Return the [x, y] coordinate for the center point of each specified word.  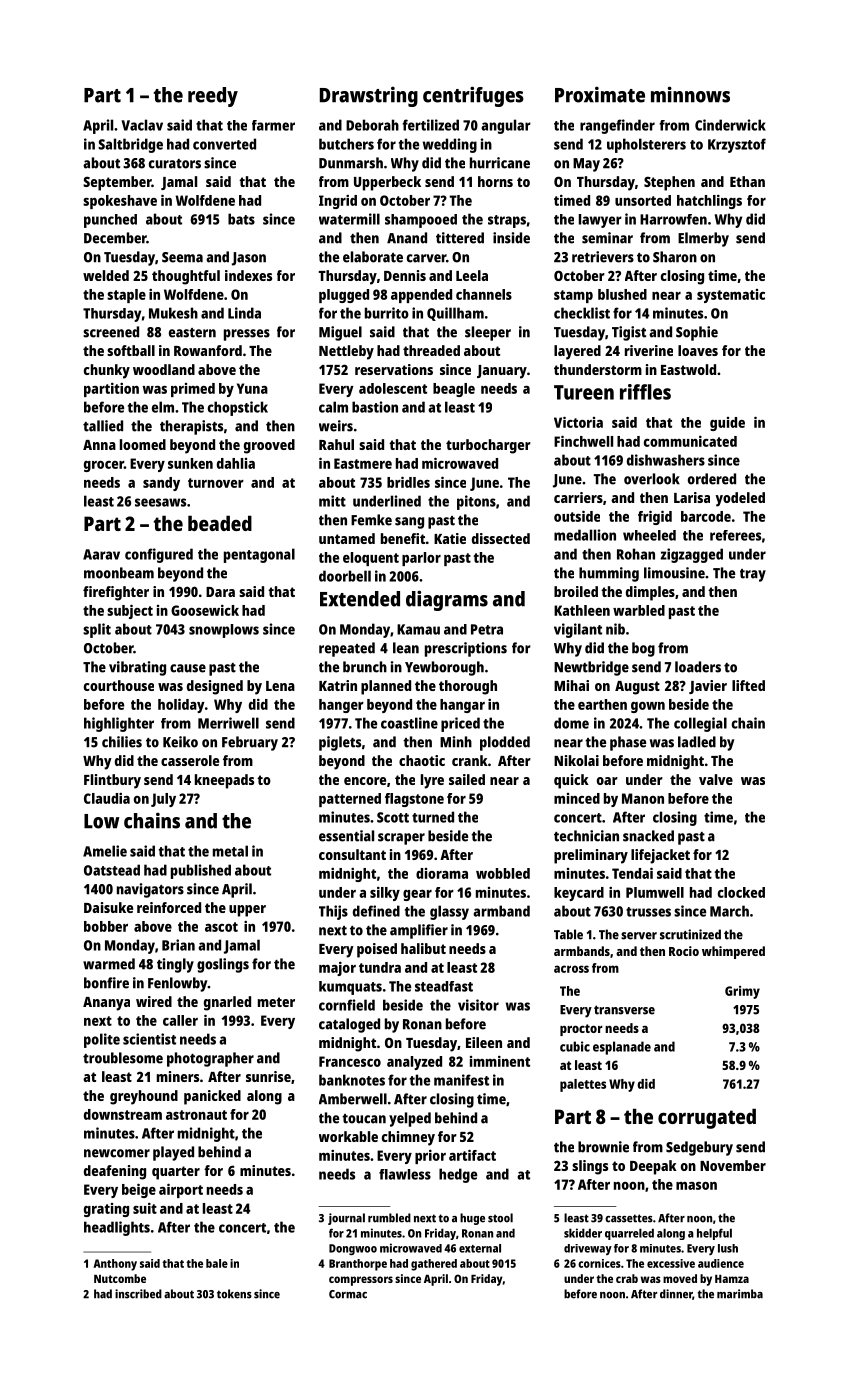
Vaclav [142, 125]
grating [106, 1210]
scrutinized [690, 934]
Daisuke [108, 907]
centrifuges [473, 96]
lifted [748, 685]
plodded [505, 743]
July [163, 800]
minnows [690, 94]
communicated [690, 441]
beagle [454, 390]
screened [111, 332]
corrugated [707, 1118]
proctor [581, 1030]
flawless [405, 1174]
